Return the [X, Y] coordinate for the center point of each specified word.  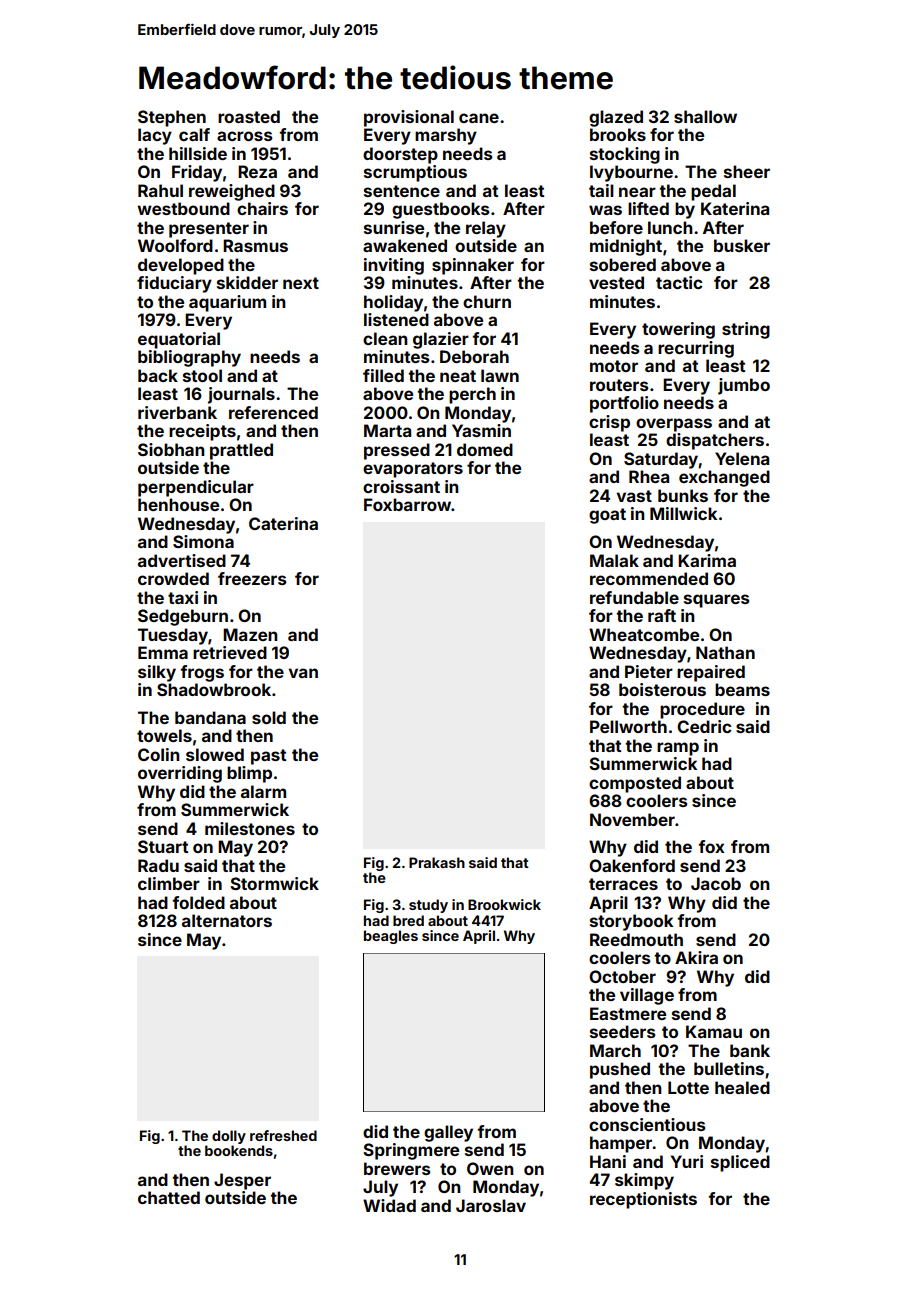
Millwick [683, 513]
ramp [678, 749]
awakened [405, 245]
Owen [490, 1168]
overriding [180, 774]
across [245, 136]
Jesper [242, 1181]
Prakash [437, 862]
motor [614, 366]
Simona [203, 541]
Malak [614, 560]
